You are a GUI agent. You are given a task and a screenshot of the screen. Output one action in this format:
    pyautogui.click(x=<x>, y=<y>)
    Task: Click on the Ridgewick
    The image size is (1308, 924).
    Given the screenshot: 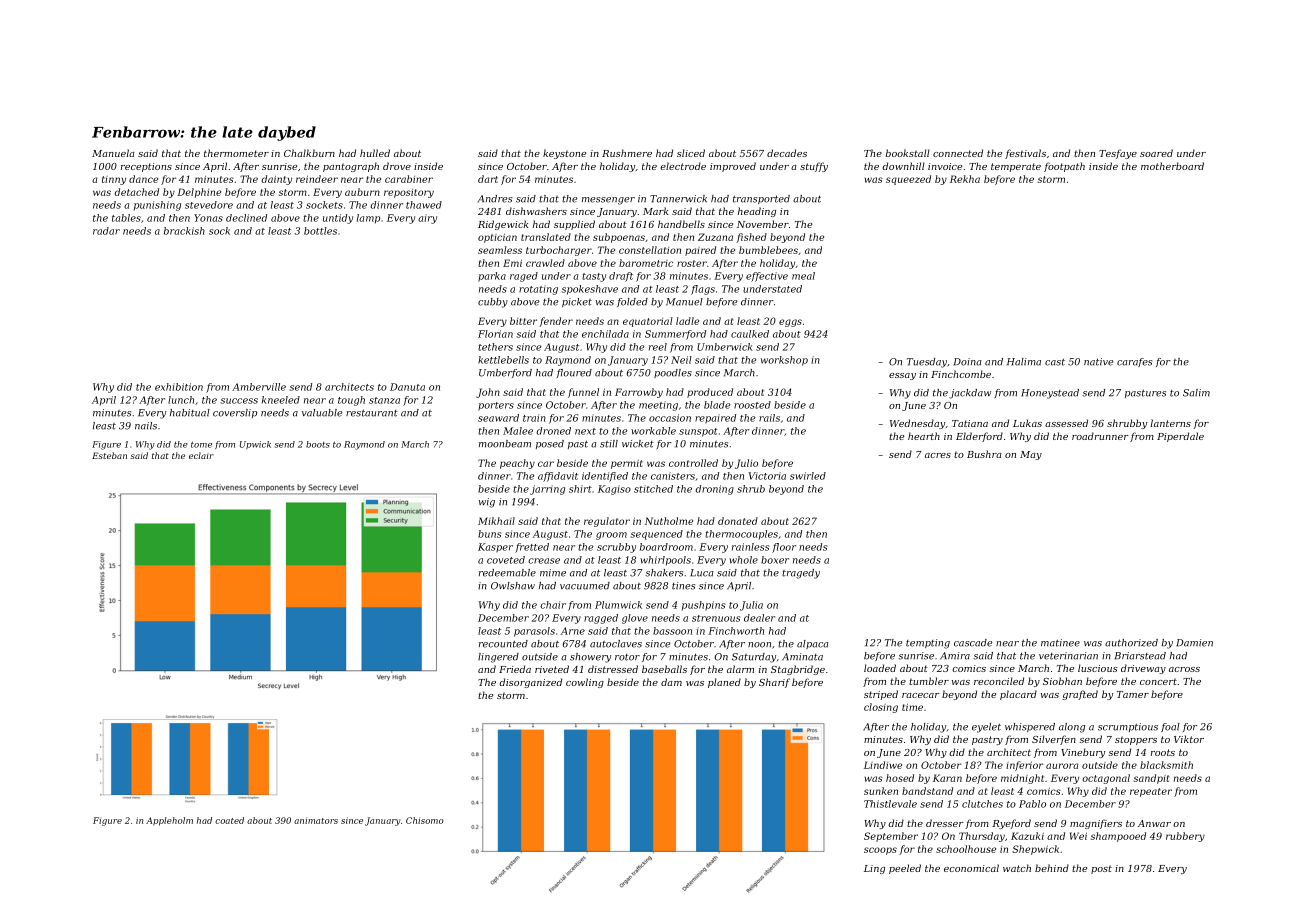 What is the action you would take?
    pyautogui.click(x=503, y=225)
